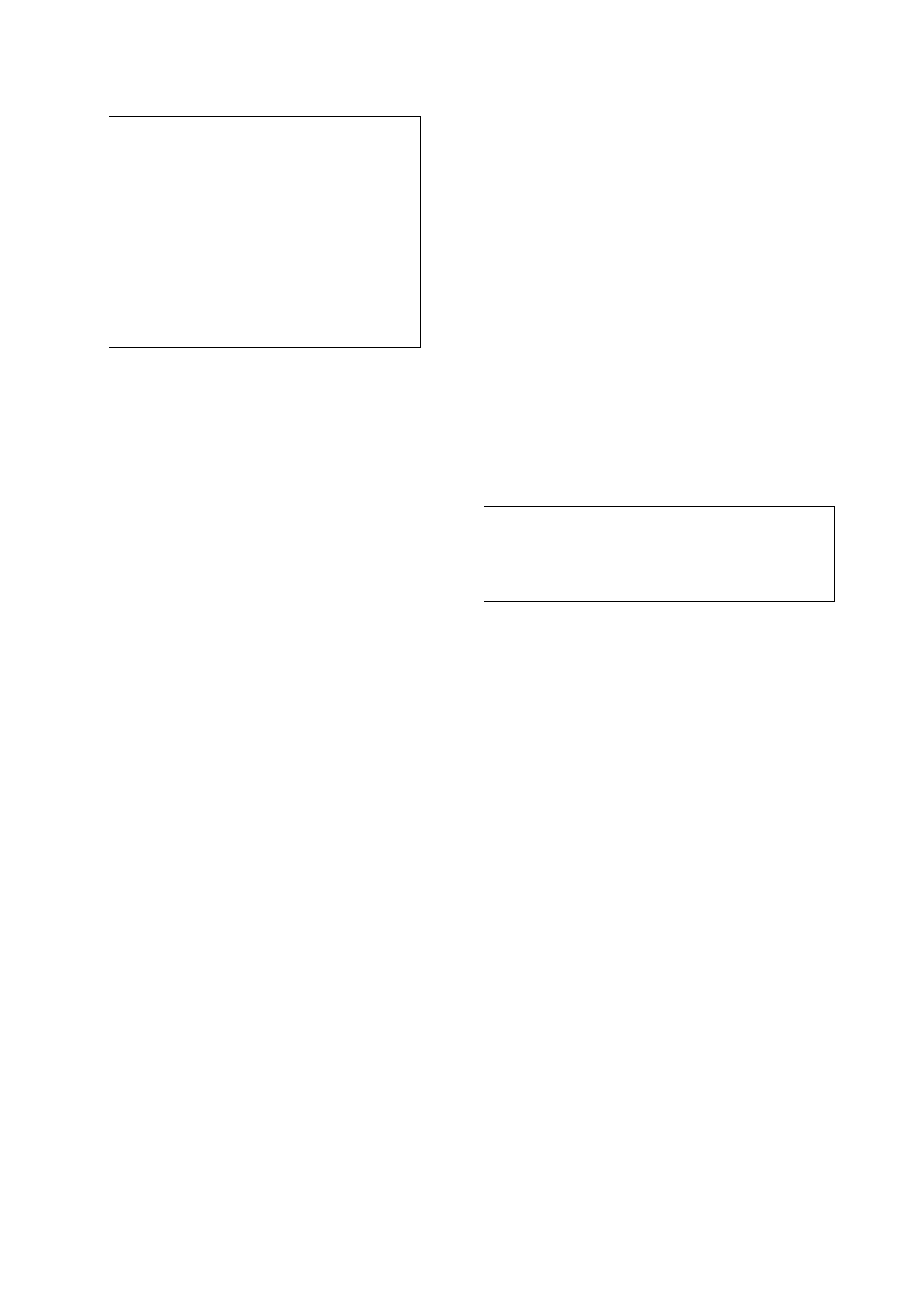  I want to click on rolling, so click(400, 108).
